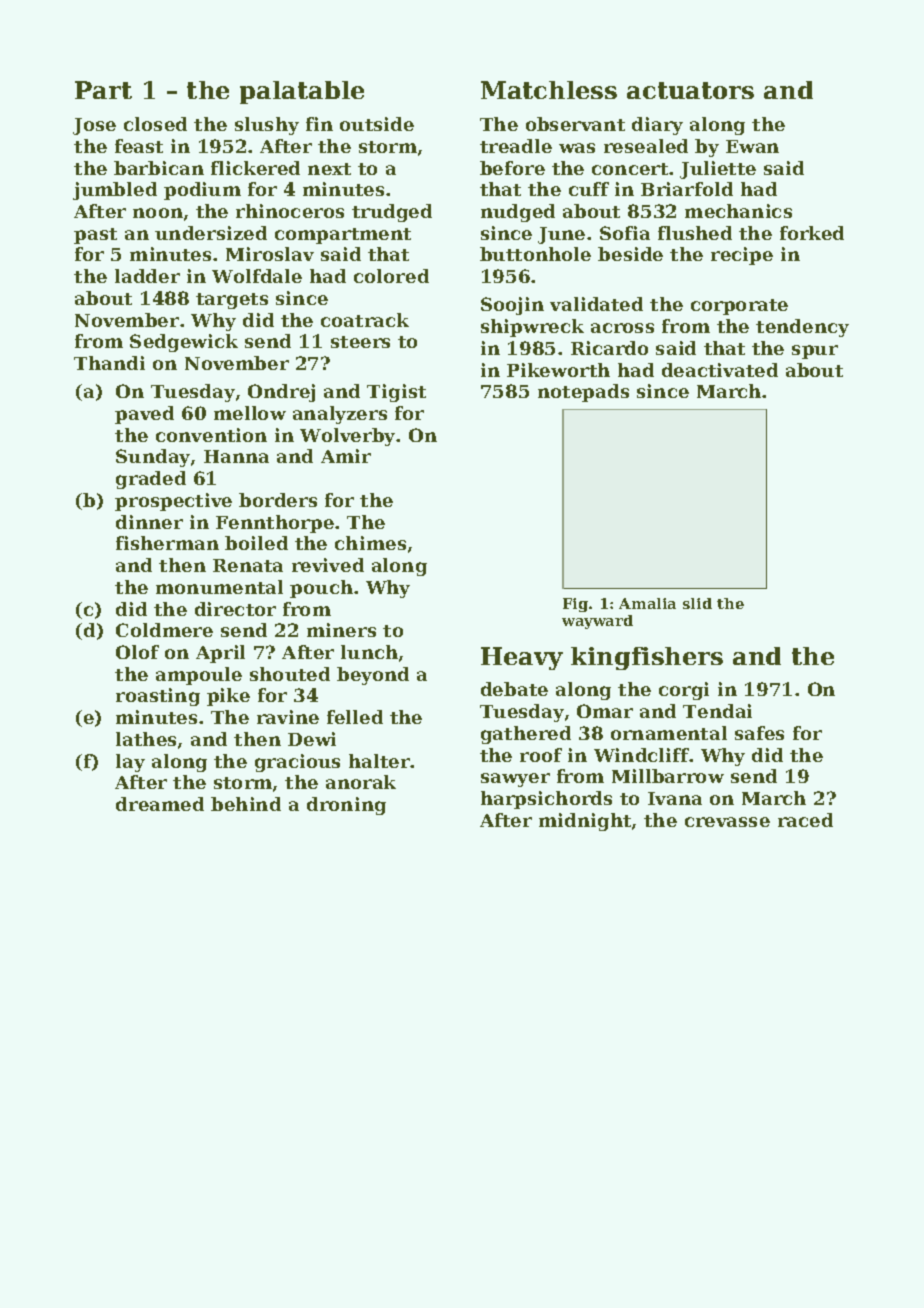 Image resolution: width=924 pixels, height=1308 pixels. What do you see at coordinates (512, 168) in the document?
I see `before` at bounding box center [512, 168].
